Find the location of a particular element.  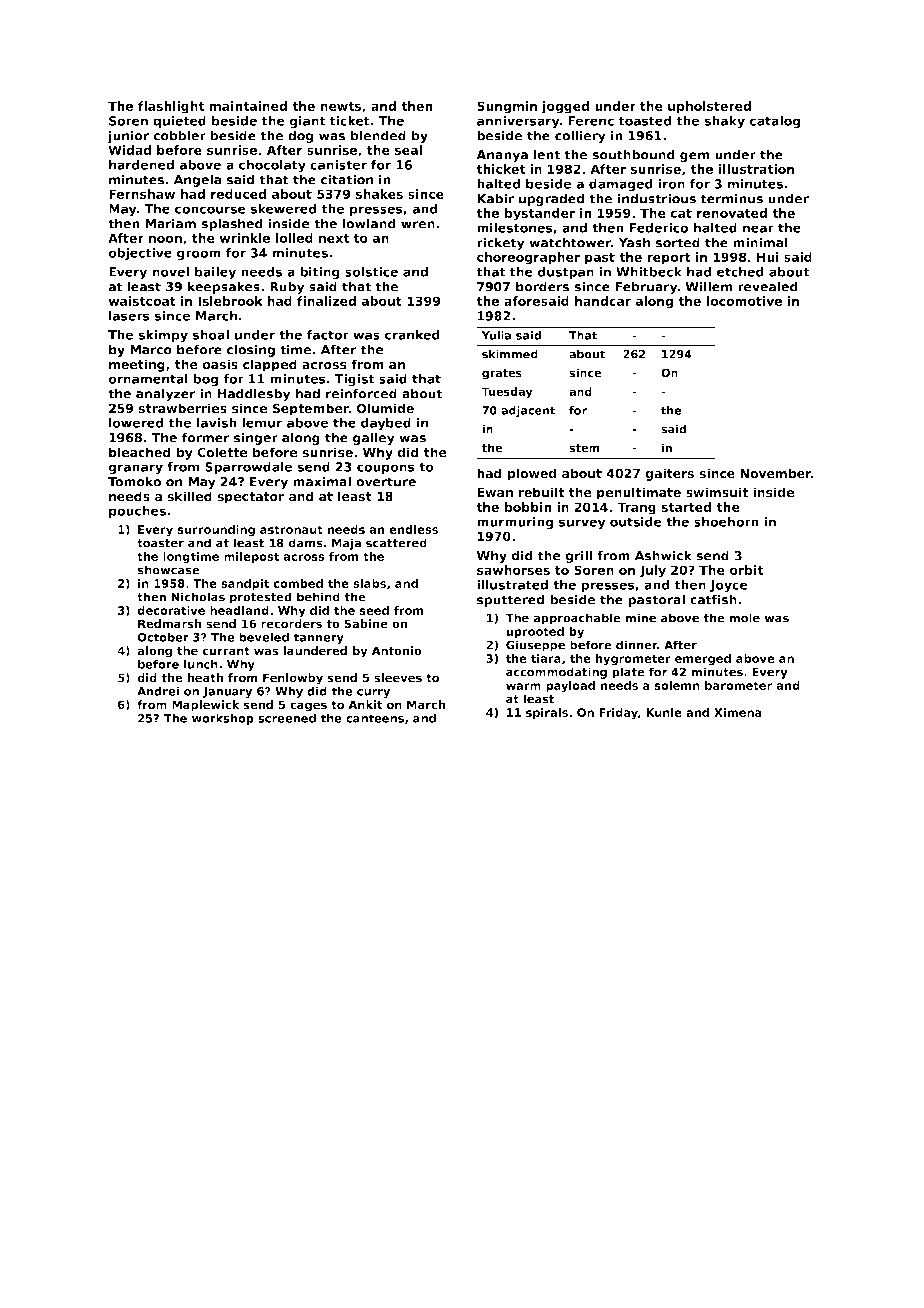

borders is located at coordinates (542, 286).
